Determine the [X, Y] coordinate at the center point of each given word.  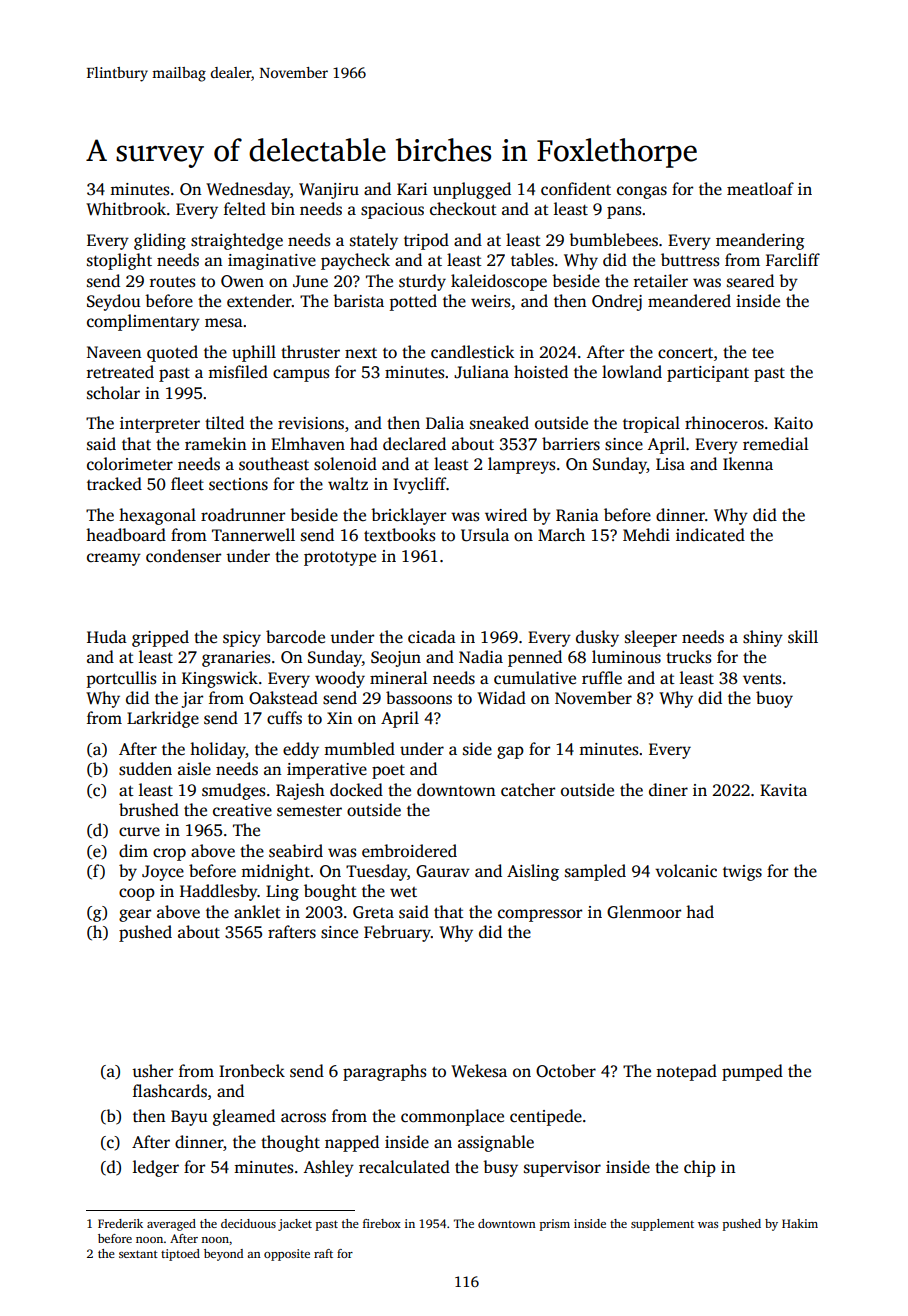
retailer [661, 281]
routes [172, 282]
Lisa [670, 464]
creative [242, 810]
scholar [113, 393]
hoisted [541, 372]
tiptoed [180, 1255]
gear [135, 915]
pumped [752, 1072]
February [397, 933]
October [566, 1071]
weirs [490, 301]
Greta [373, 912]
